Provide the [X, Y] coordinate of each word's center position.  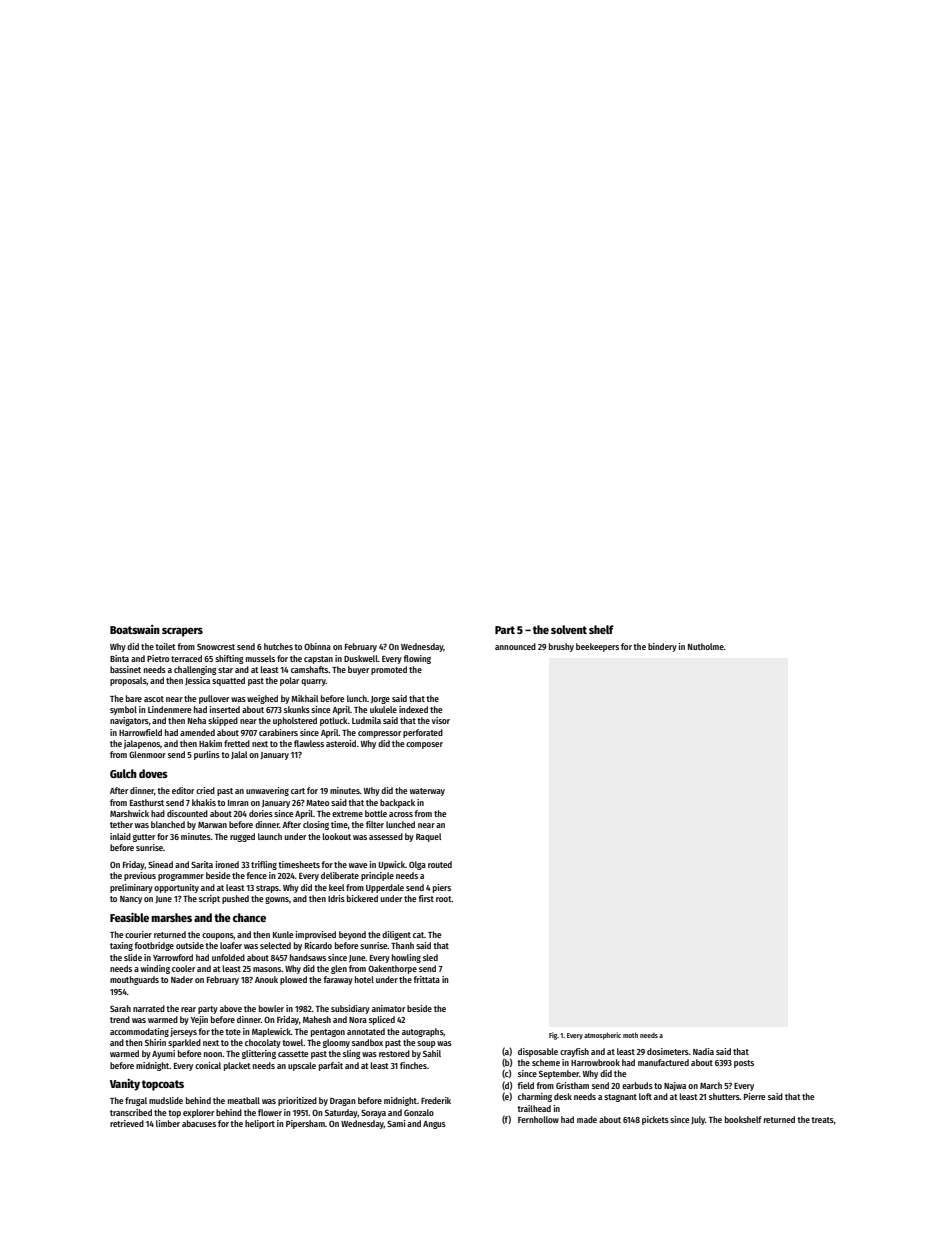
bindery [662, 647]
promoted [389, 670]
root [444, 899]
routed [440, 864]
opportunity [176, 888]
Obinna [317, 646]
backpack [397, 803]
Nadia [703, 1051]
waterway [427, 792]
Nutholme [706, 646]
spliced [382, 1020]
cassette [293, 1054]
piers [442, 888]
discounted [187, 813]
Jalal [239, 755]
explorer [198, 1113]
